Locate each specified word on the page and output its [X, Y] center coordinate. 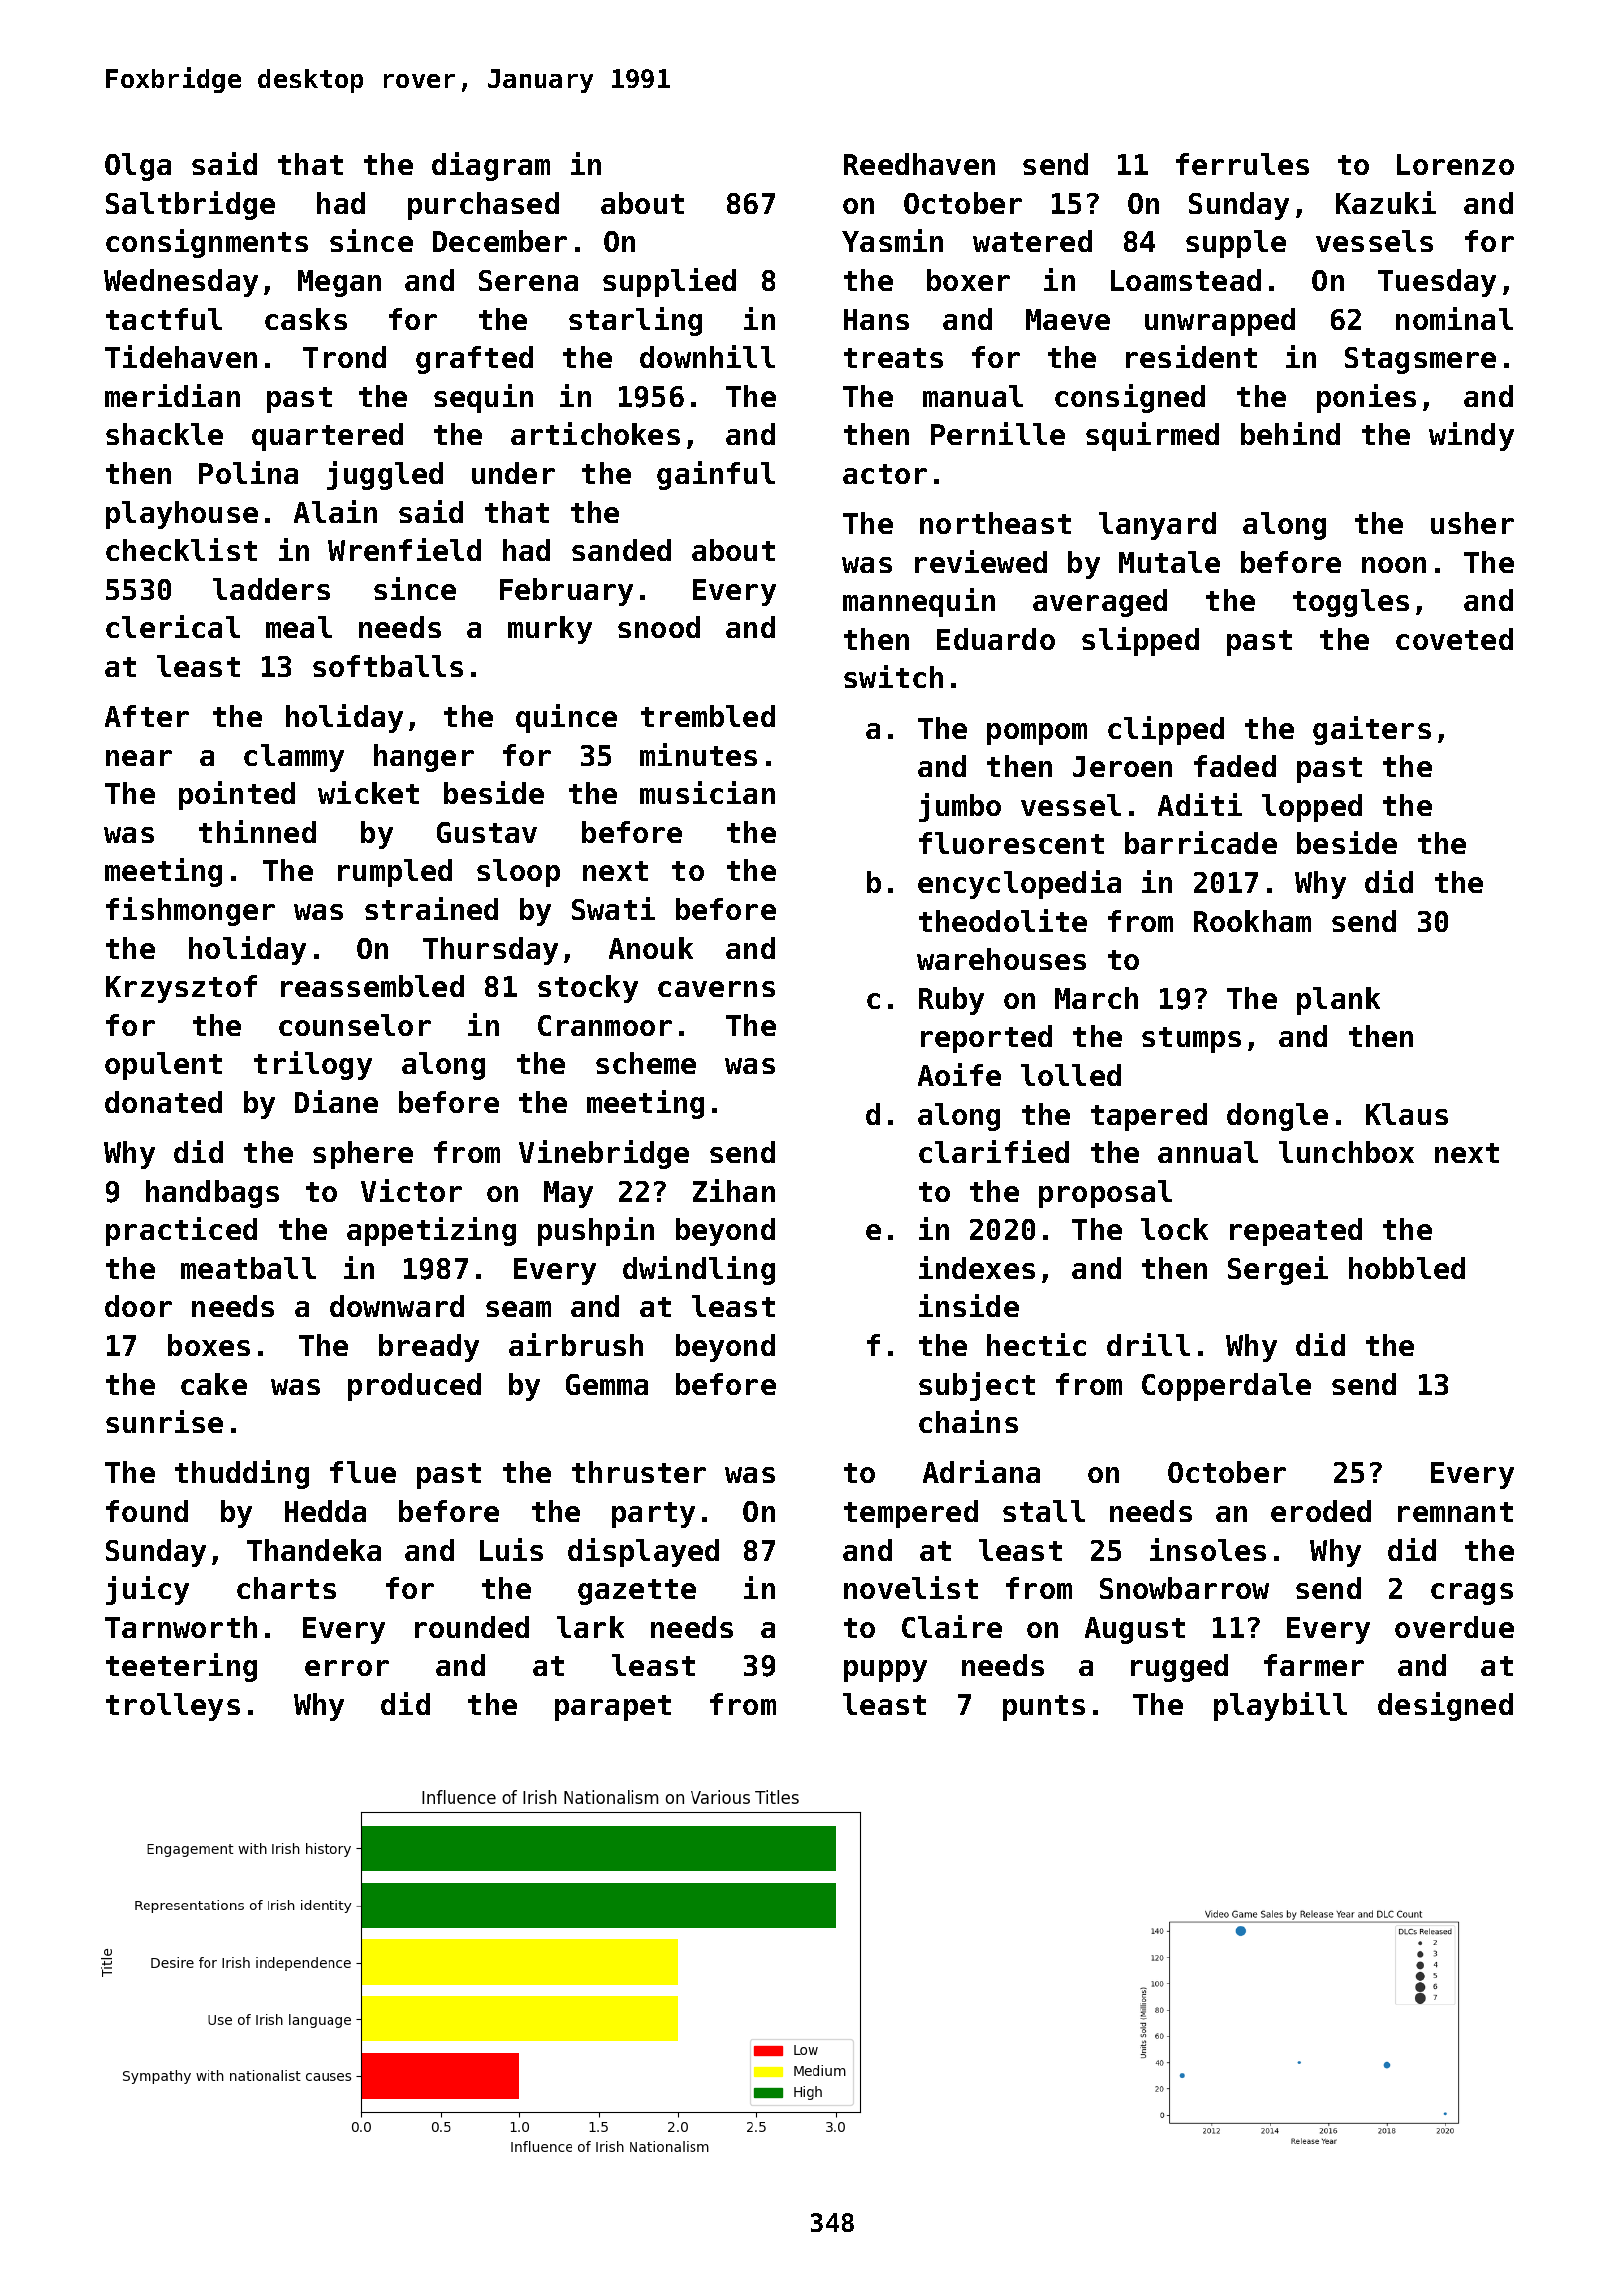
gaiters [1372, 730]
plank [1338, 1001]
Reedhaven [919, 164]
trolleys [173, 1707]
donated [163, 1102]
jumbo [960, 807]
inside [969, 1305]
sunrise [164, 1421]
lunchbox [1346, 1152]
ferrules [1242, 164]
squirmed [1152, 436]
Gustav [487, 832]
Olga [138, 167]
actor [885, 474]
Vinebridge [604, 1154]
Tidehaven [181, 356]
